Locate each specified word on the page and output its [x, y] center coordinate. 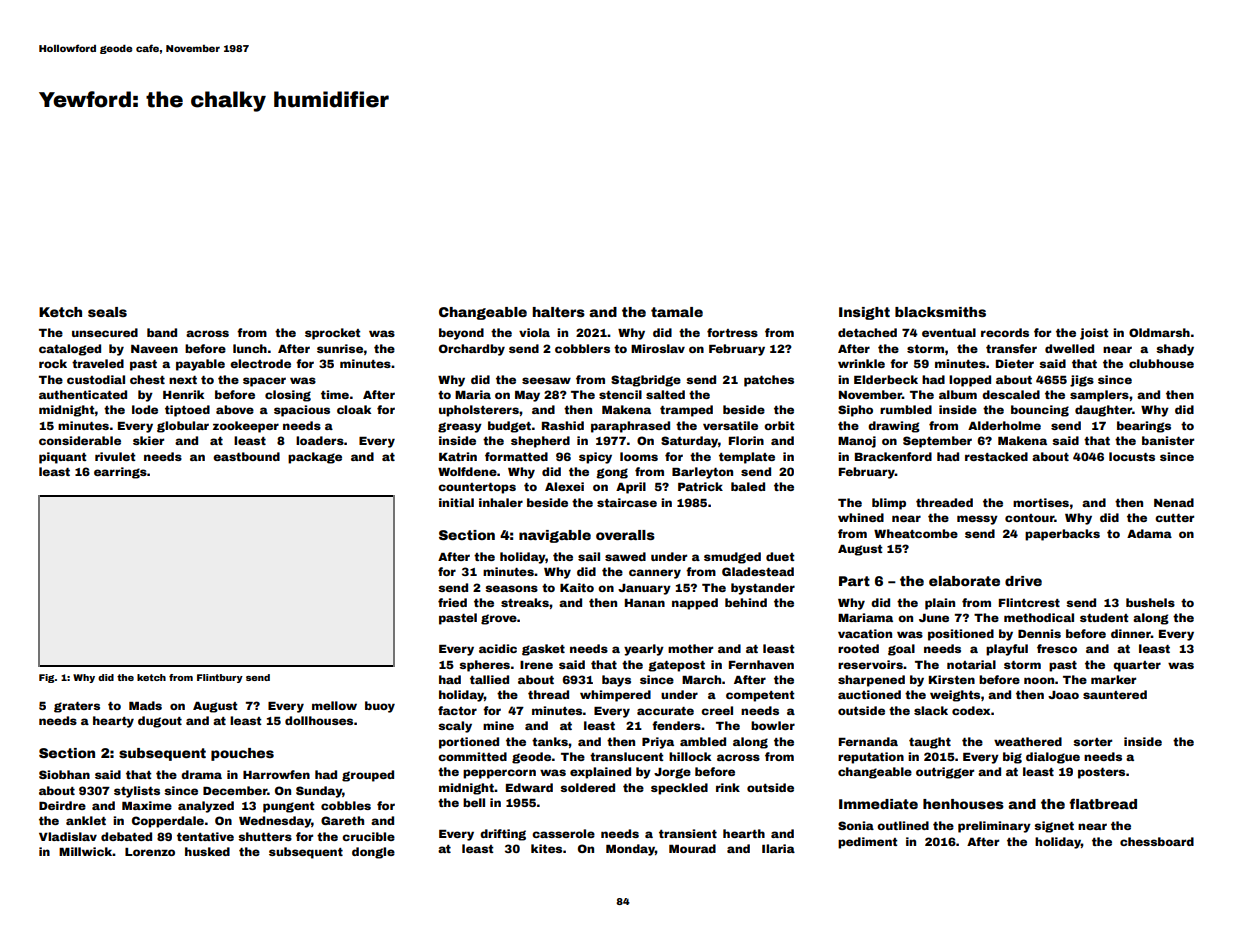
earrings [120, 473]
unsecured [105, 332]
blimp [889, 504]
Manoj [857, 442]
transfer [1011, 348]
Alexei [564, 486]
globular [183, 427]
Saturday [689, 442]
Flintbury [220, 678]
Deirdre [62, 805]
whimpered [615, 696]
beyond [461, 334]
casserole [563, 833]
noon [1039, 680]
